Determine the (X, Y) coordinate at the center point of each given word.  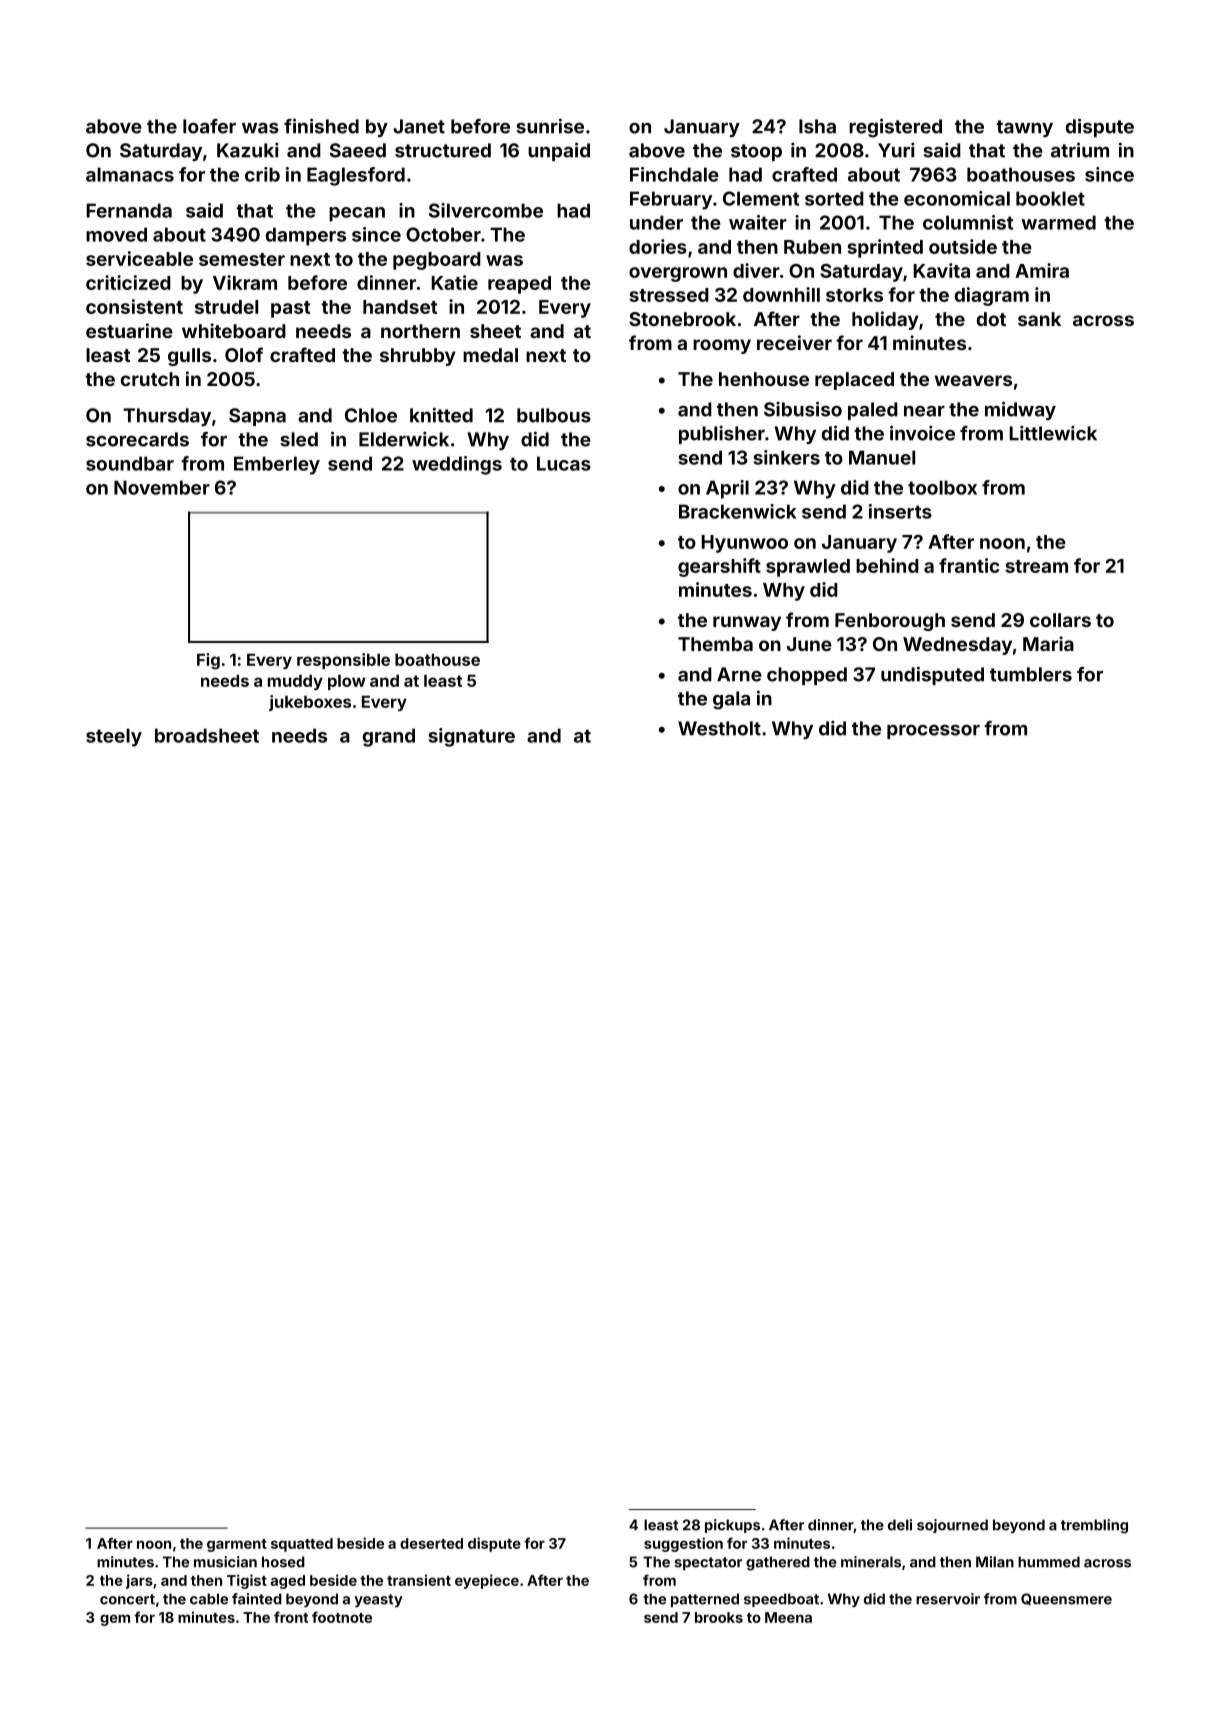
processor (933, 732)
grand (389, 737)
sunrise (550, 126)
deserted (431, 1543)
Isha (817, 126)
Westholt (719, 728)
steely (114, 737)
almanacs (130, 174)
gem (115, 1620)
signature (471, 737)
